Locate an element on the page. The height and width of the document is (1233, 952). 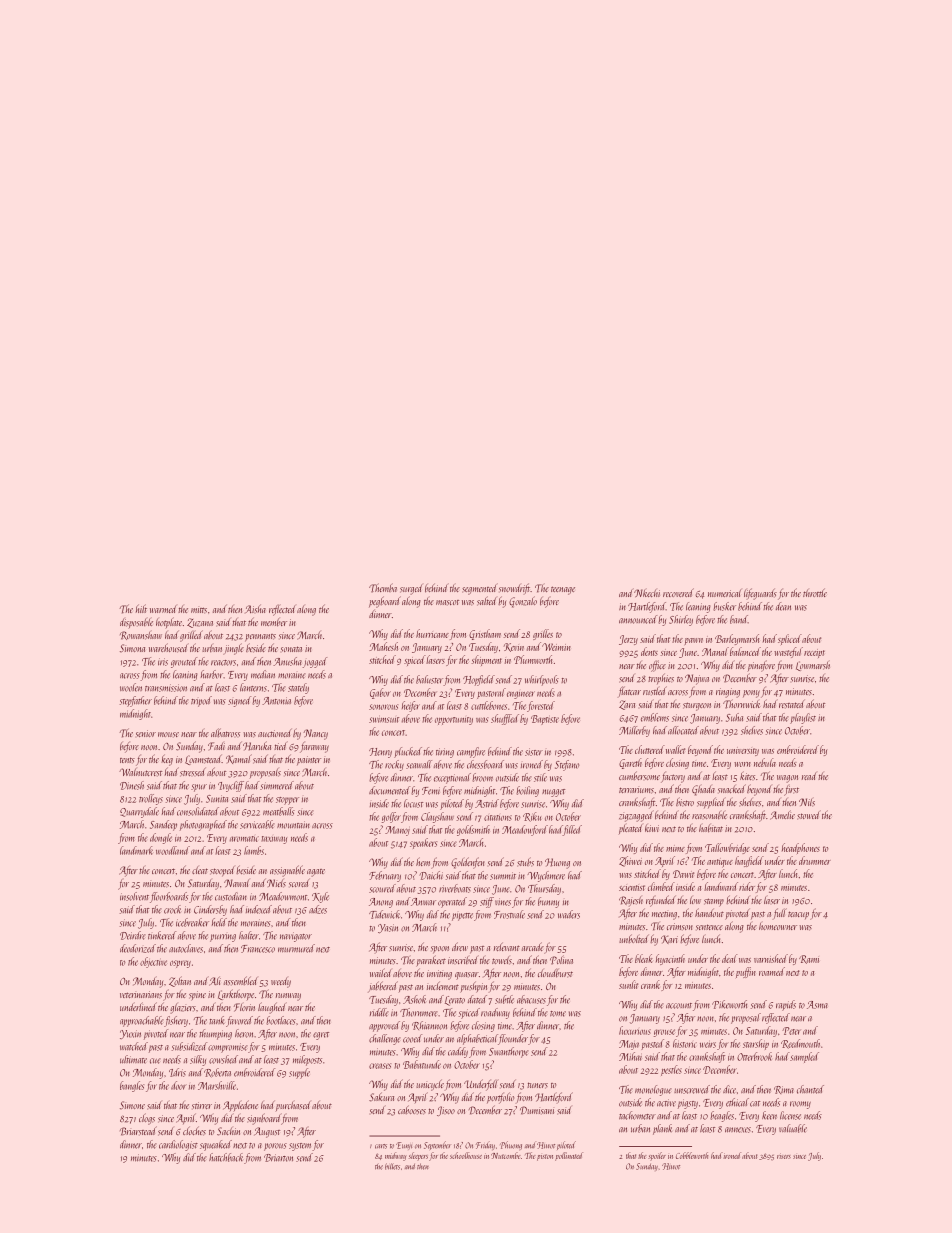
Lowmarsh is located at coordinates (813, 666).
